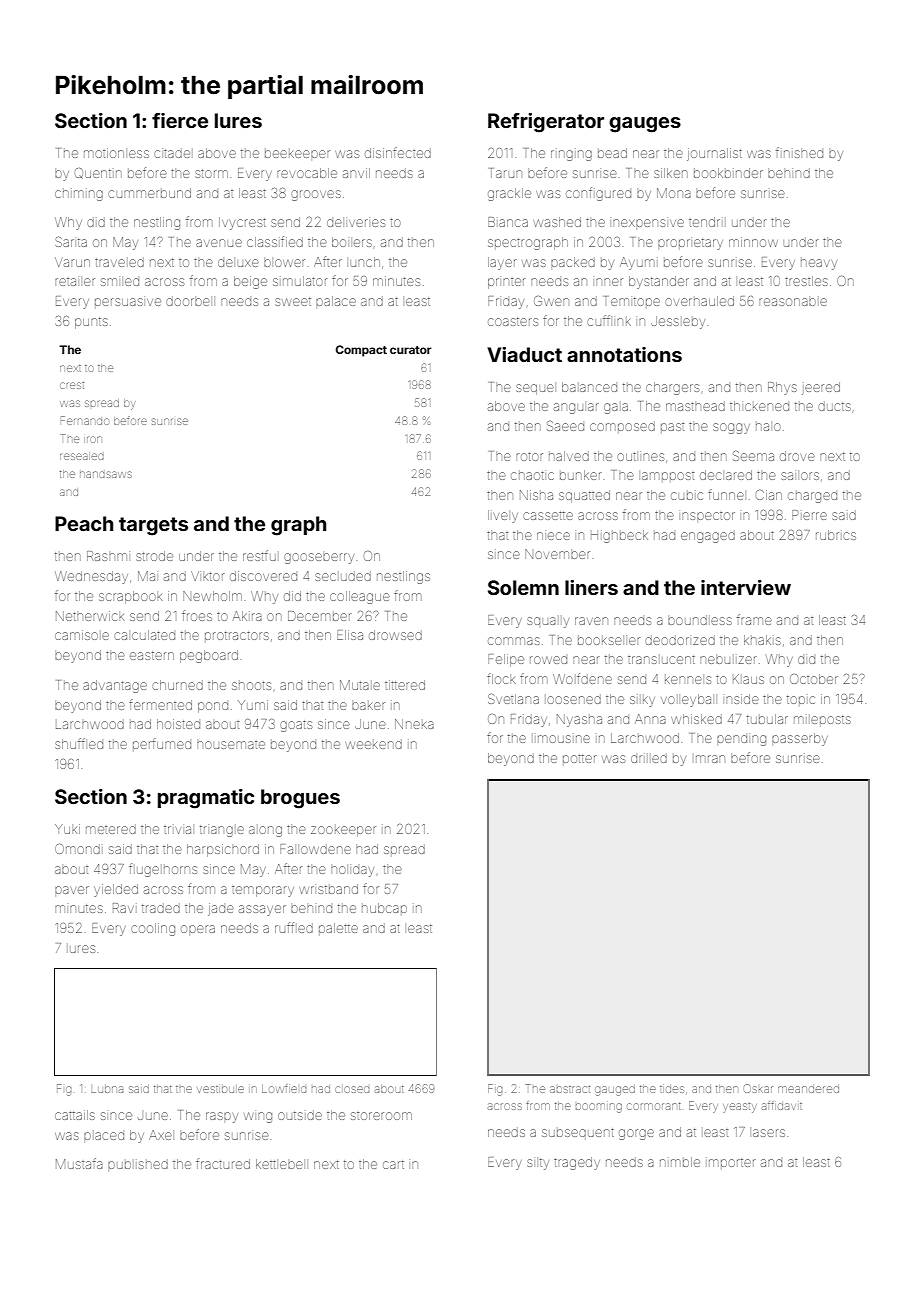 The width and height of the image is (924, 1314). What do you see at coordinates (71, 241) in the image?
I see `Sarita` at bounding box center [71, 241].
